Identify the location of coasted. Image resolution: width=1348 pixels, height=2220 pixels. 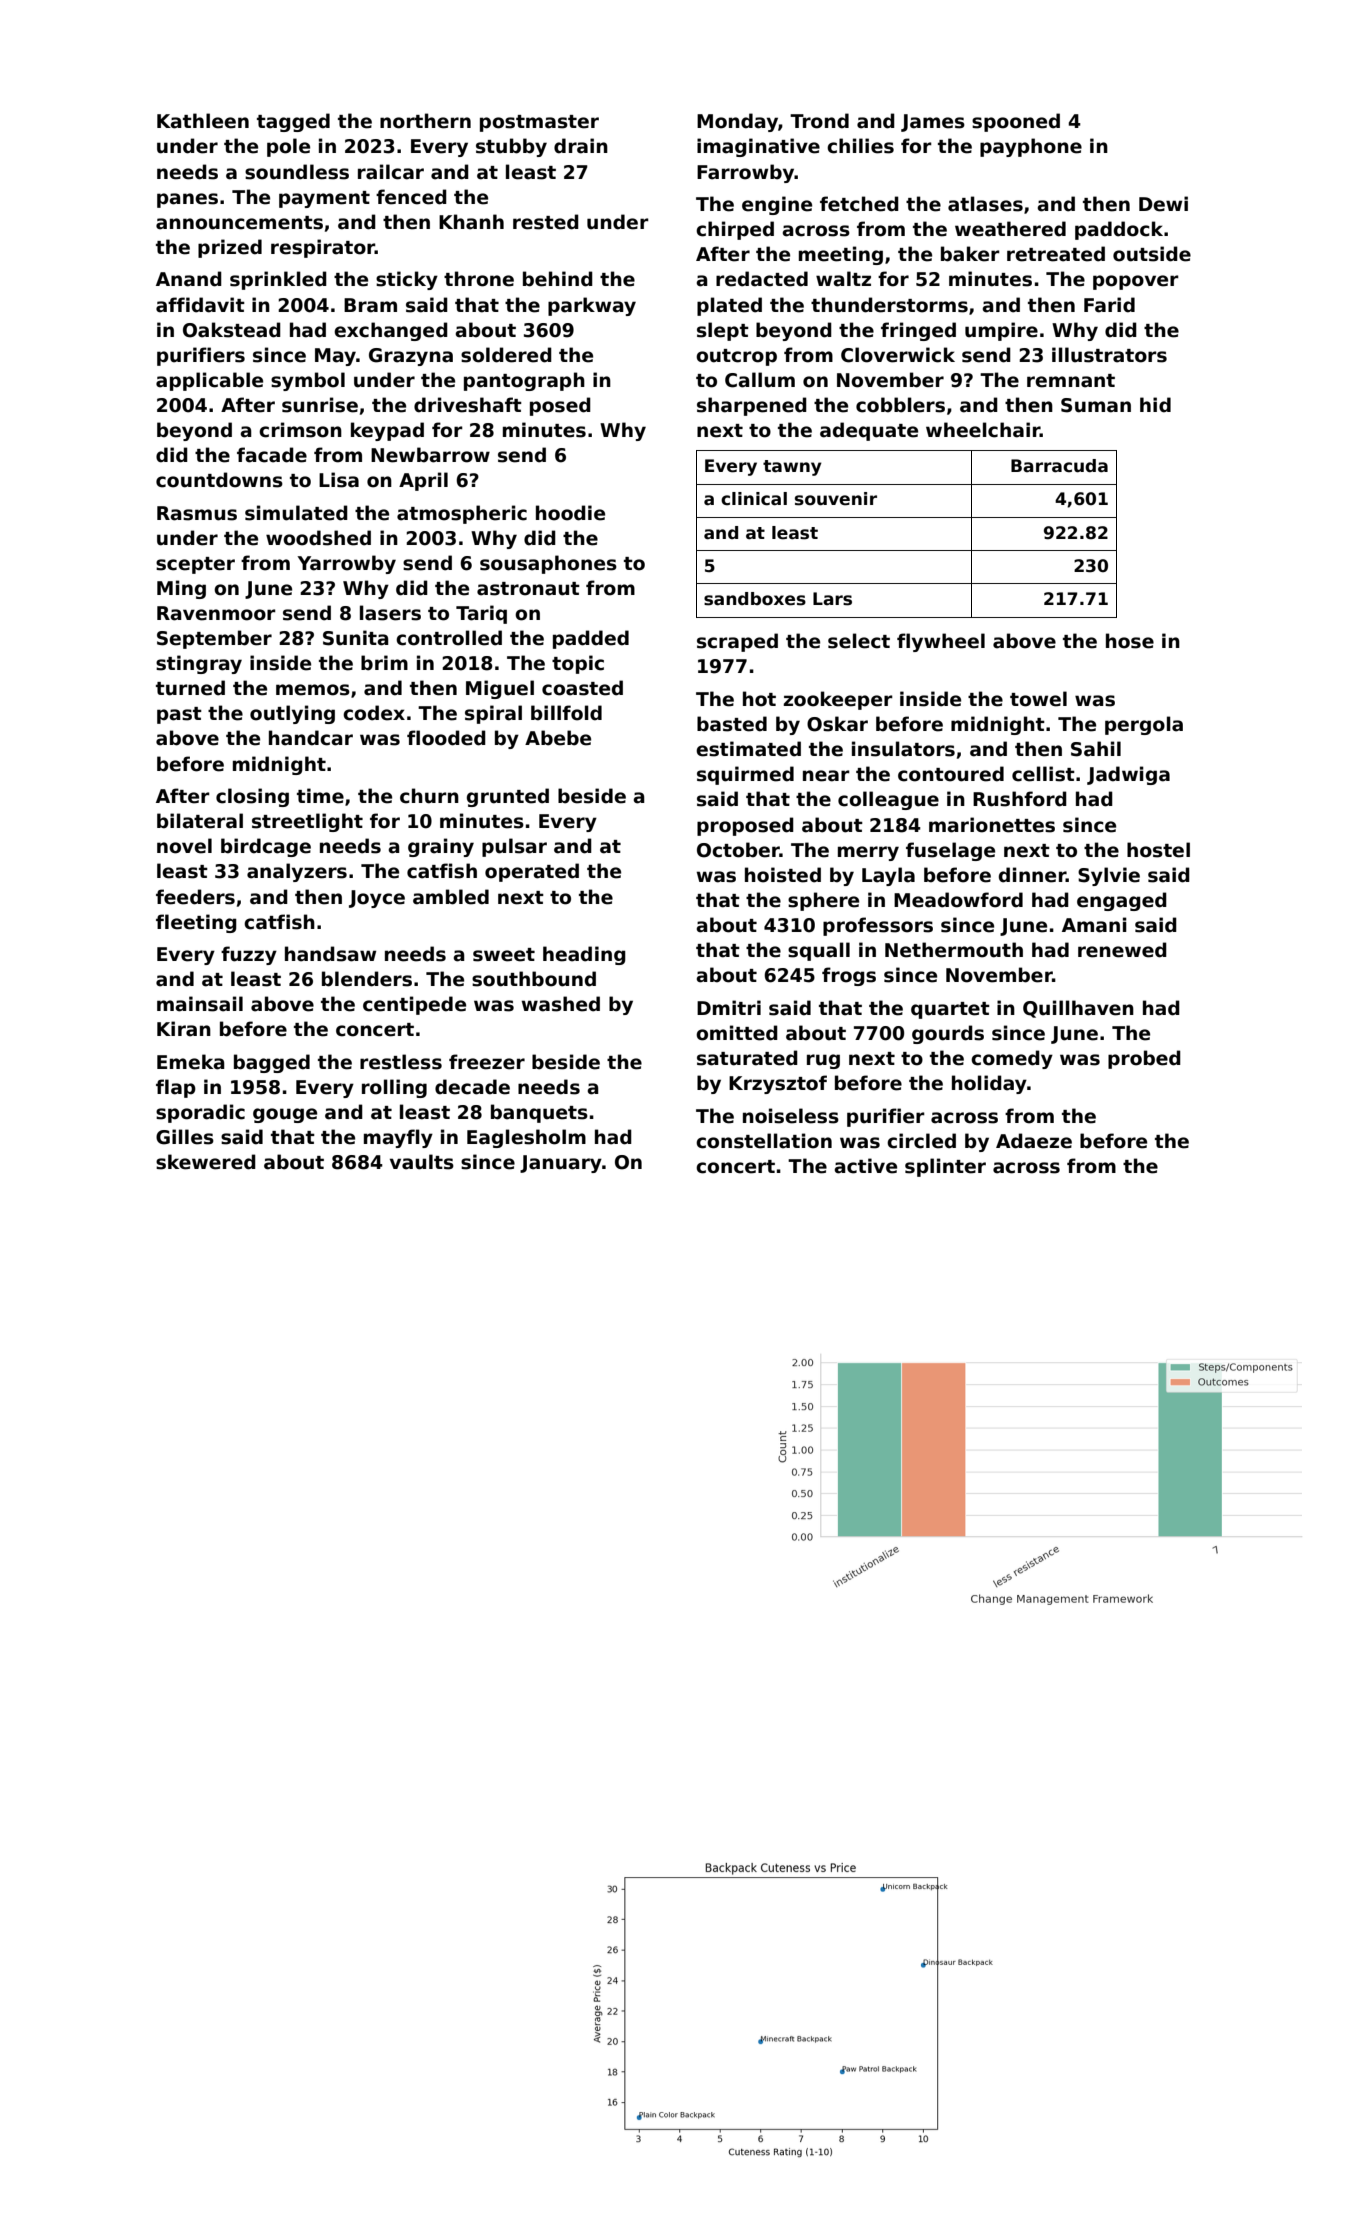
(582, 688).
